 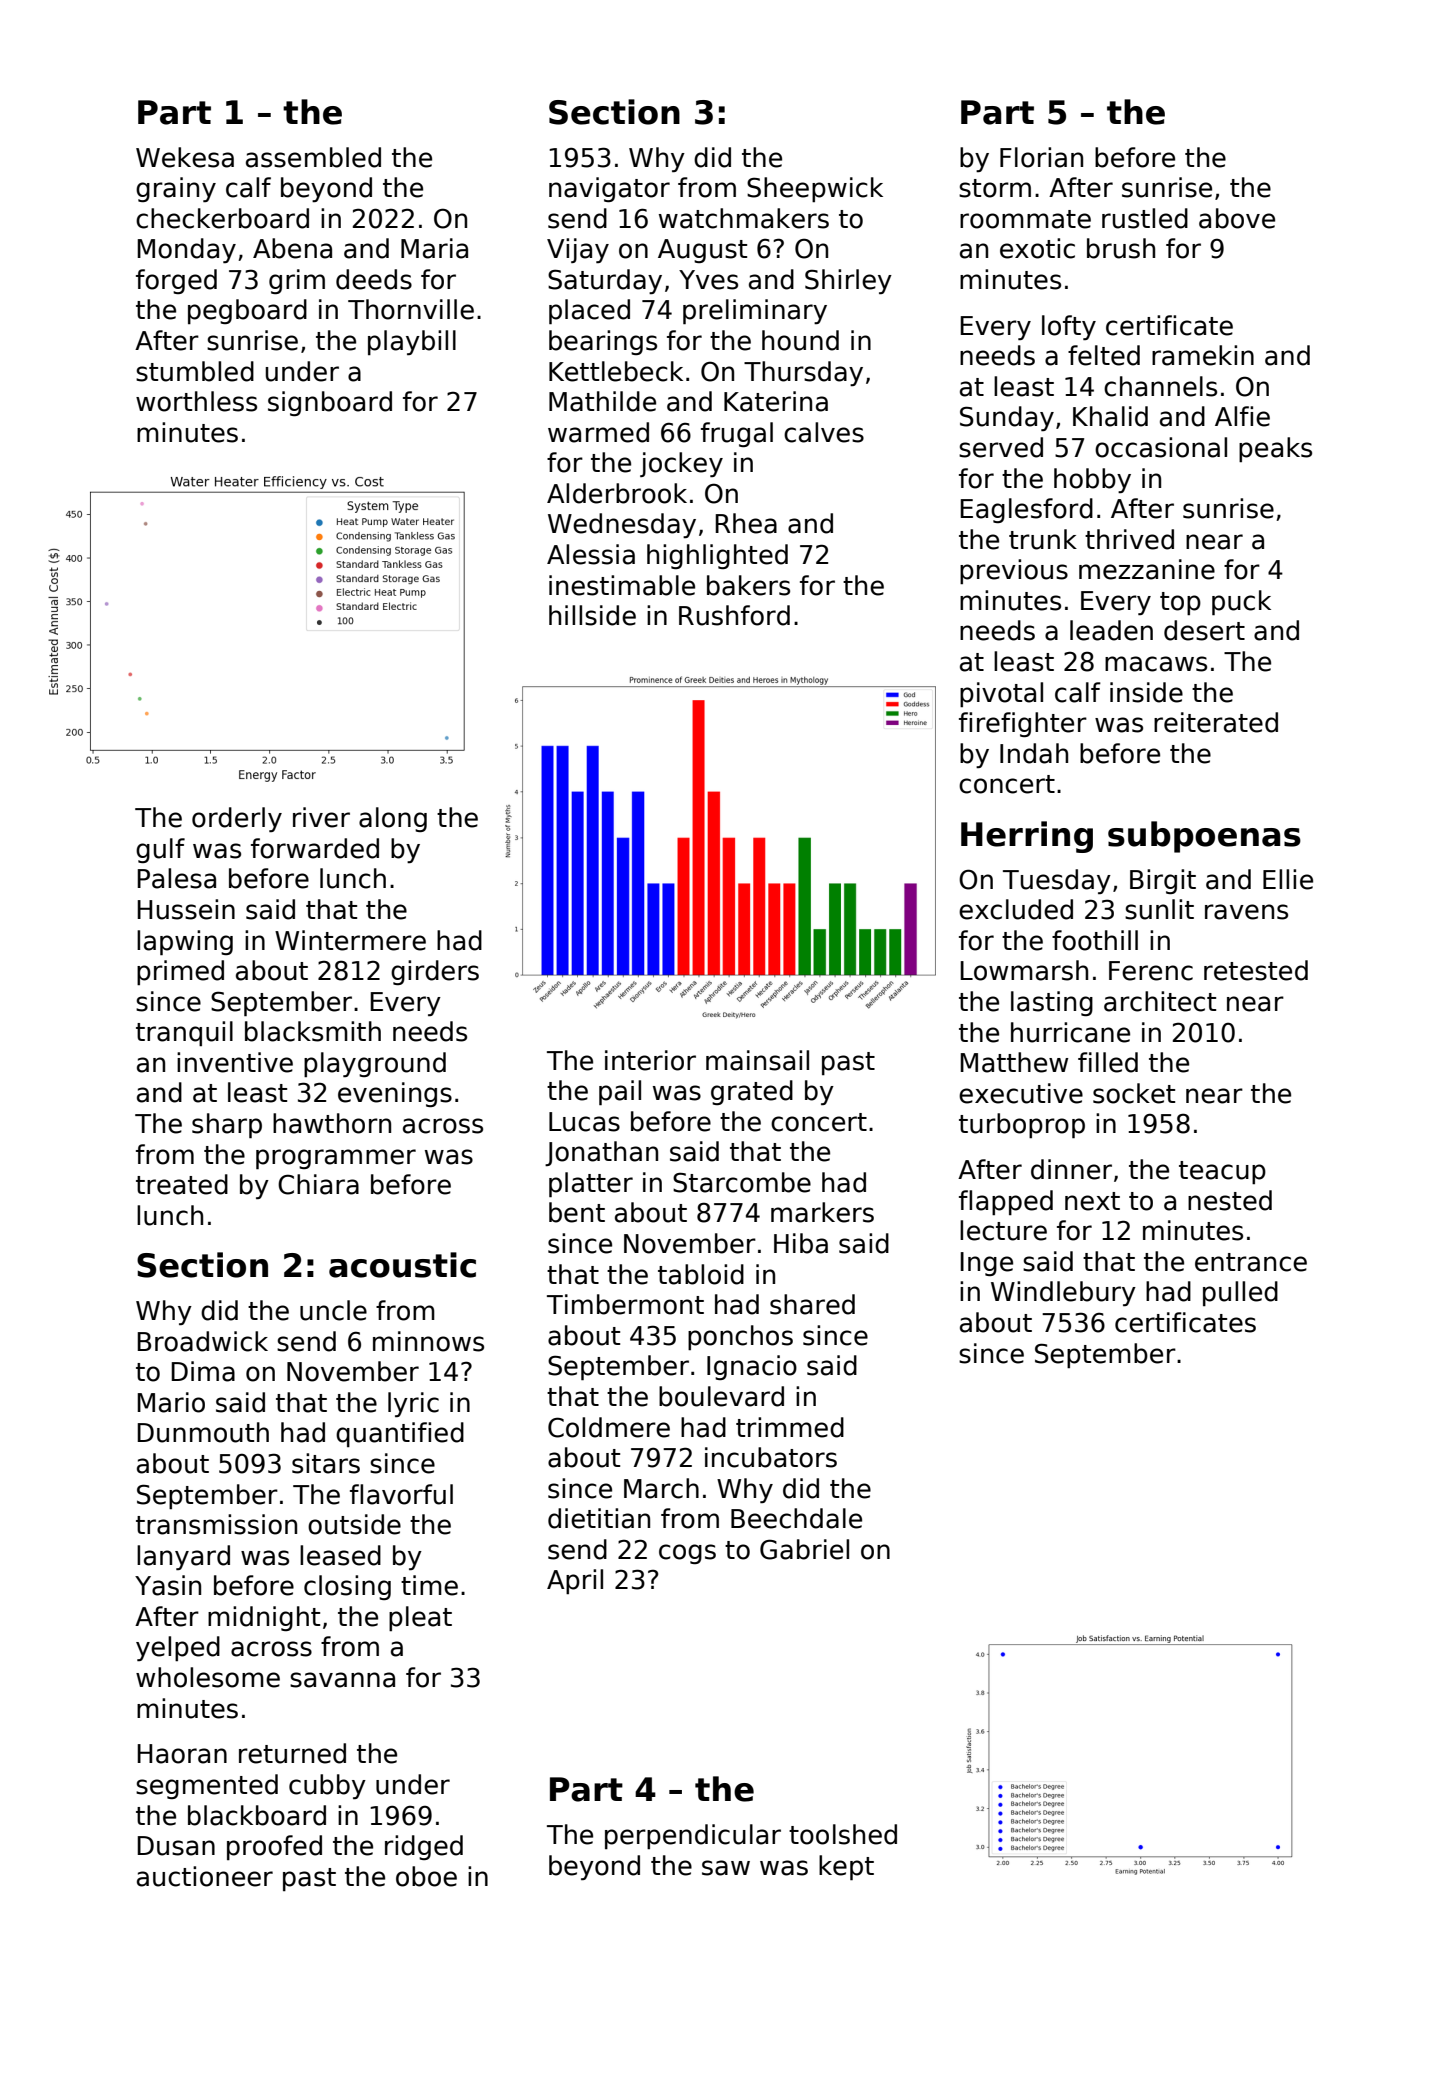 What do you see at coordinates (1063, 1293) in the screenshot?
I see `Windlebury` at bounding box center [1063, 1293].
